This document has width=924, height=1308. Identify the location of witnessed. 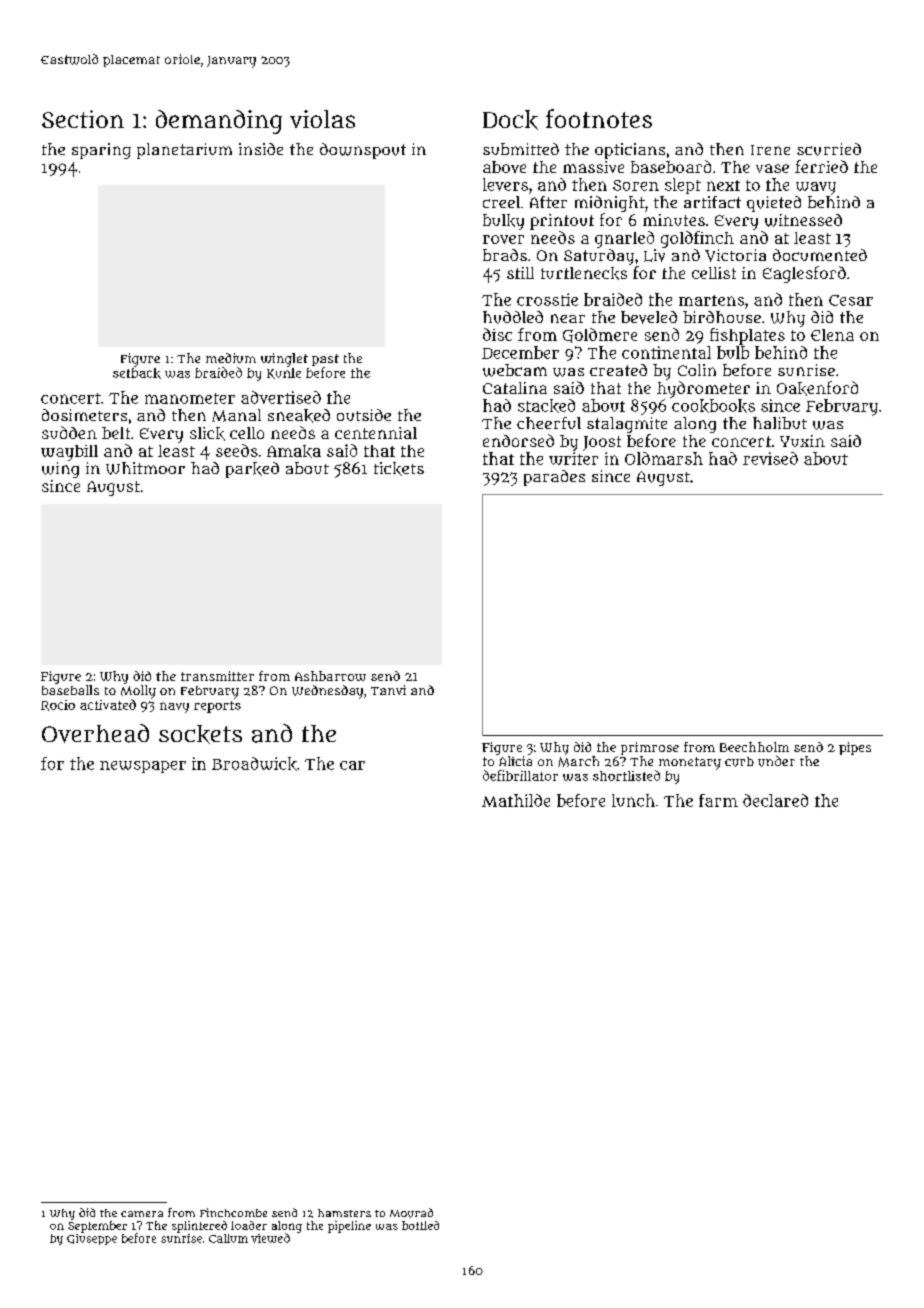
(803, 220).
